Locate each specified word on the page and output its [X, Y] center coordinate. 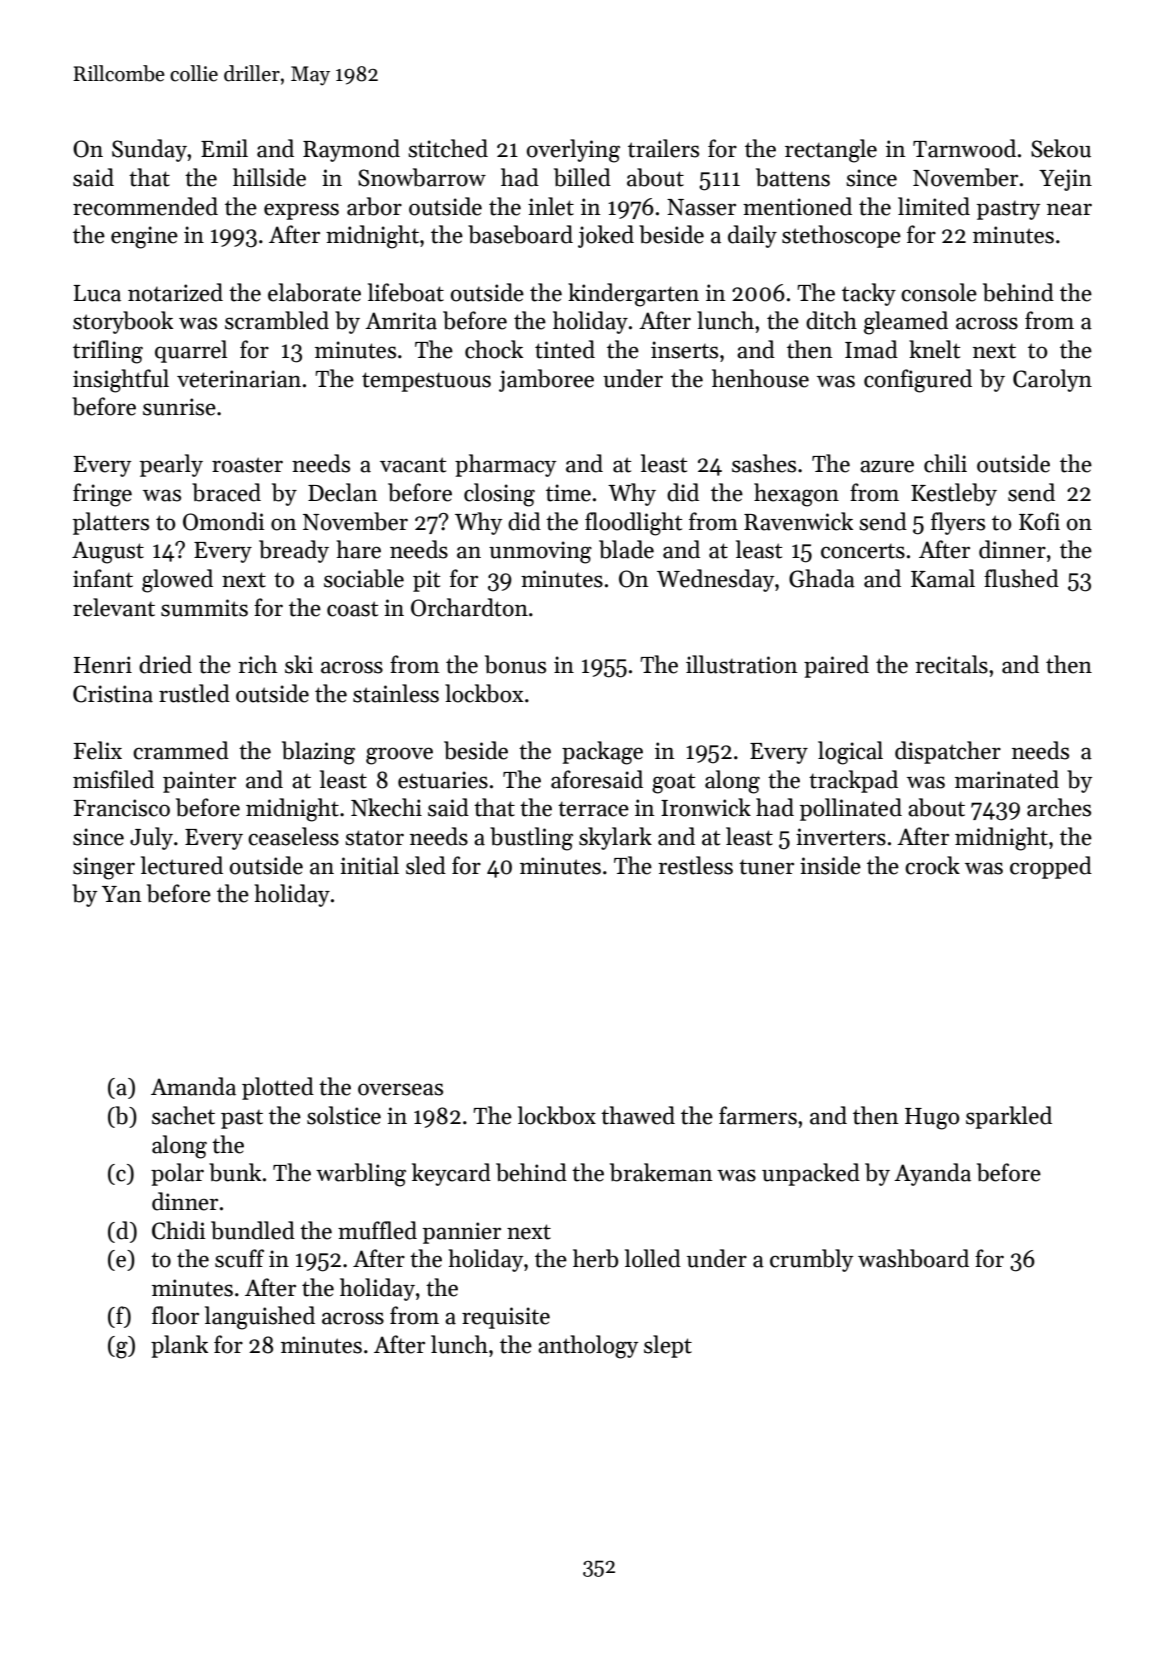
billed [582, 177]
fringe [102, 495]
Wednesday [715, 580]
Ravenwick [798, 521]
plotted [278, 1088]
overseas [400, 1089]
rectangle [831, 151]
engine [144, 237]
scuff [239, 1258]
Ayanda [932, 1174]
